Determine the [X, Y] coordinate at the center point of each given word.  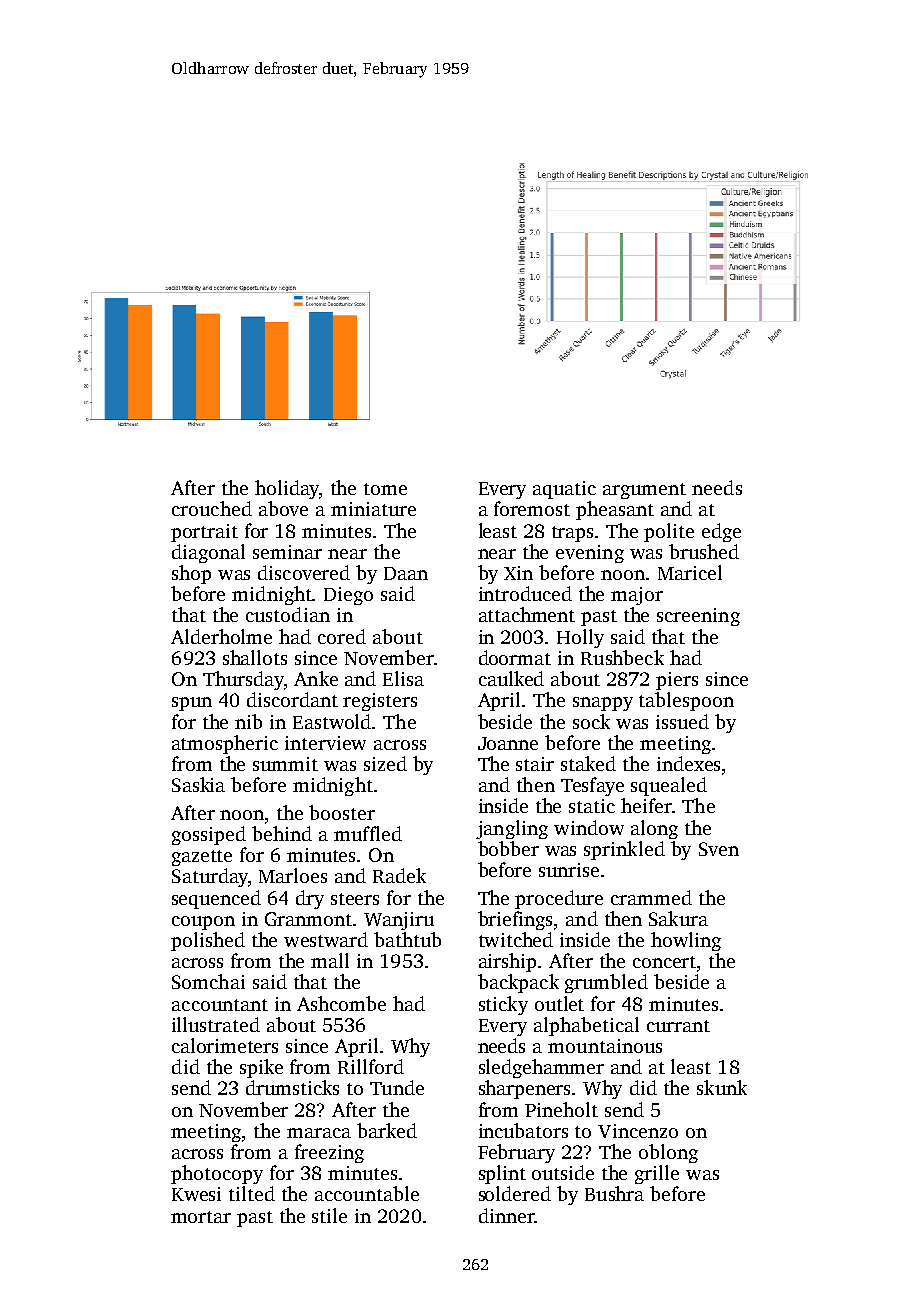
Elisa [403, 678]
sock [591, 721]
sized [385, 763]
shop [191, 574]
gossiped [209, 835]
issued [682, 721]
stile [329, 1215]
